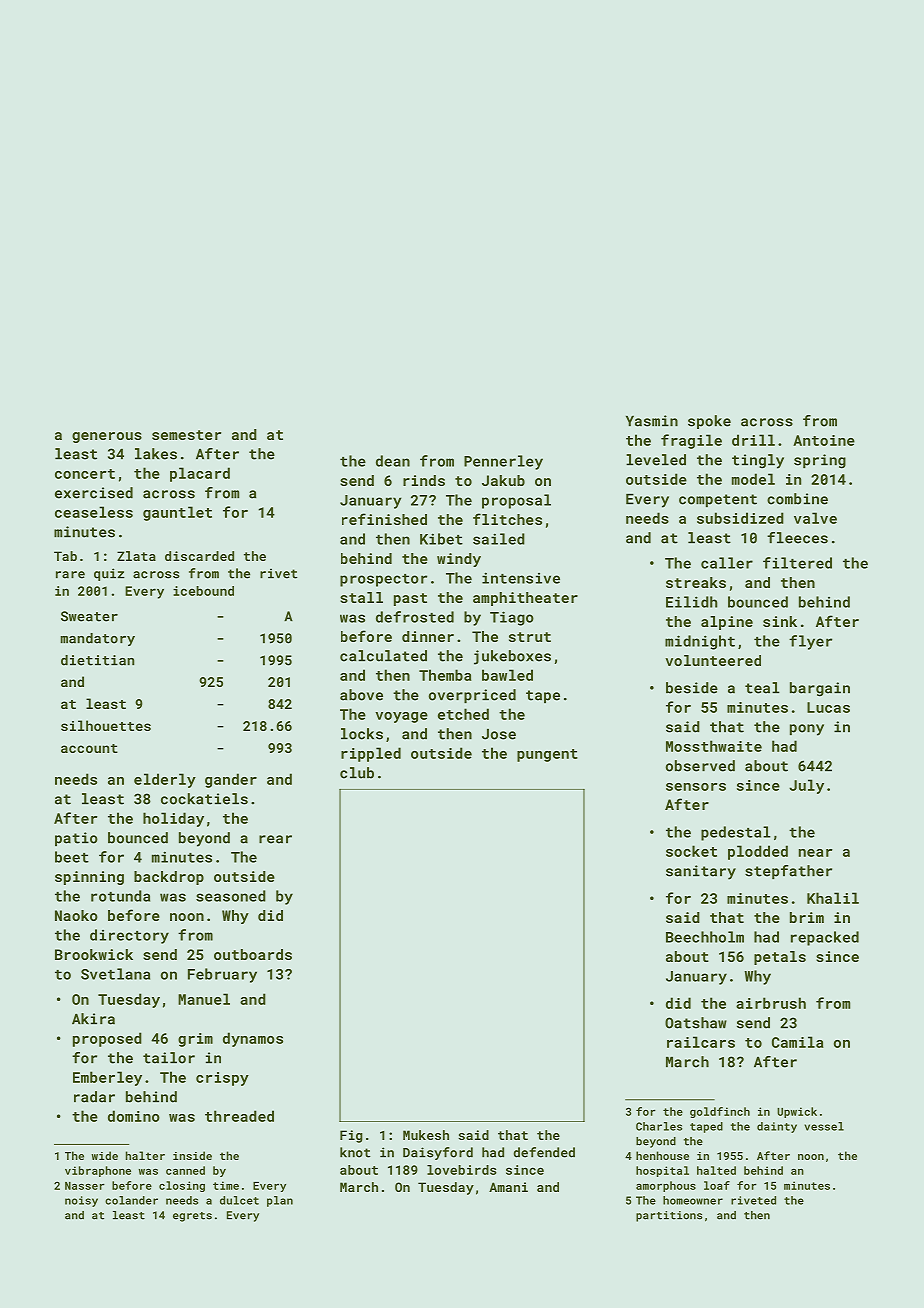 The width and height of the screenshot is (924, 1308). I want to click on egrets, so click(192, 1217).
